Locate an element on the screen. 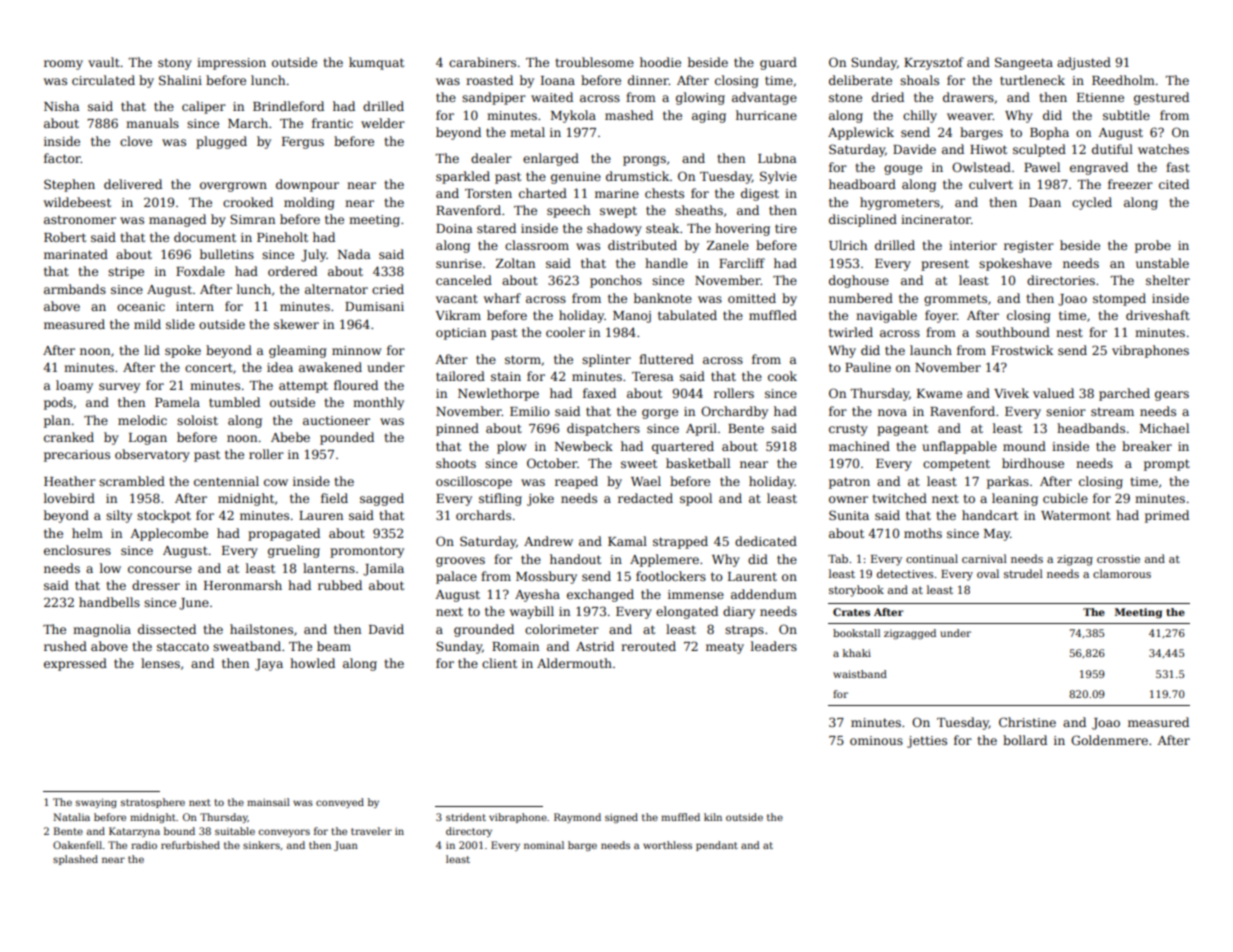 The width and height of the screenshot is (1233, 952). troublesome is located at coordinates (594, 62).
